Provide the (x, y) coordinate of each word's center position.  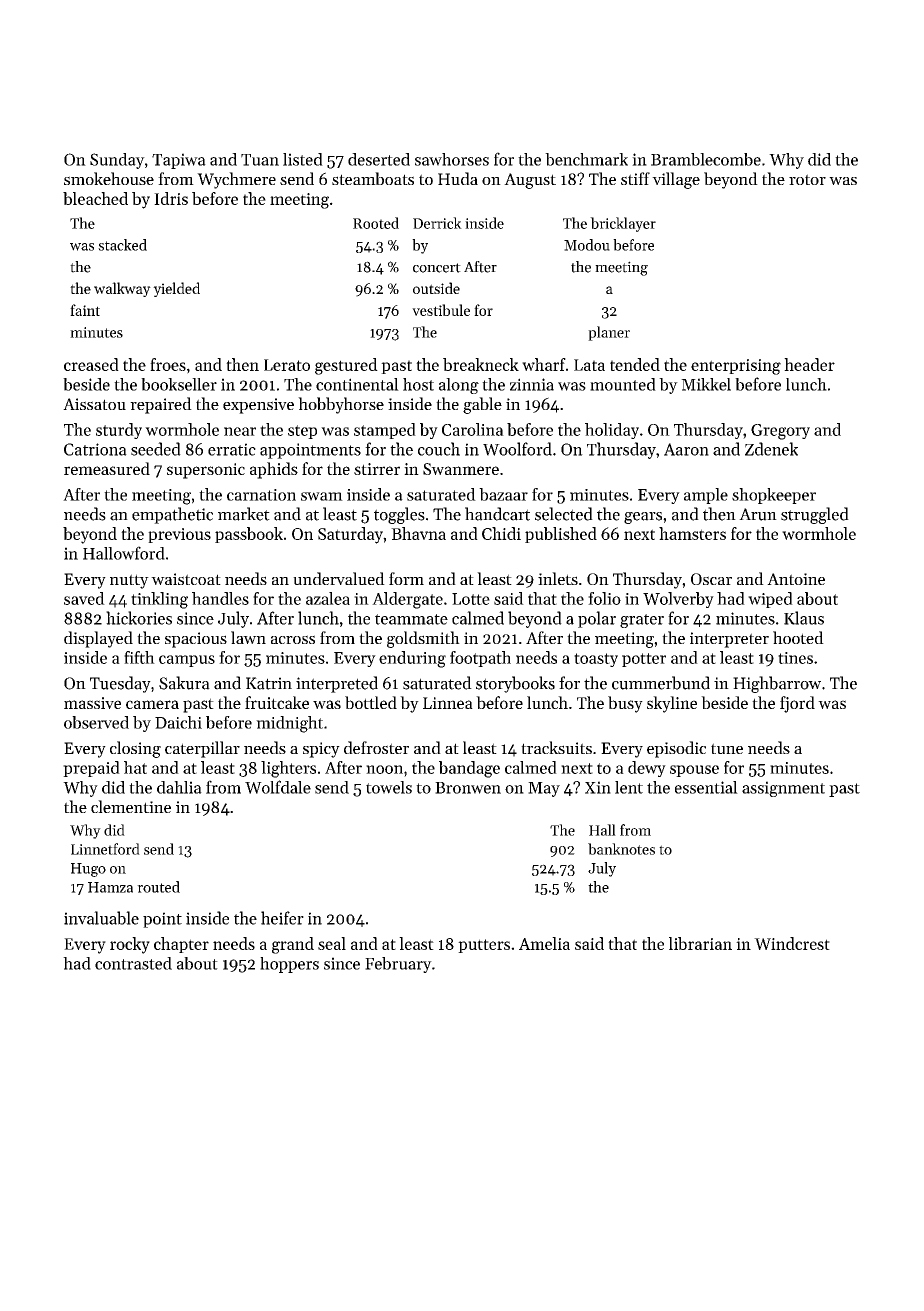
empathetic (172, 515)
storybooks (515, 684)
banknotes (621, 849)
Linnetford (105, 849)
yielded (176, 289)
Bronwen (468, 788)
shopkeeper (774, 496)
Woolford (517, 449)
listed (303, 159)
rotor (807, 179)
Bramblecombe (706, 159)
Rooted (376, 223)
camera (152, 704)
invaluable (101, 918)
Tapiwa (179, 161)
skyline (672, 704)
